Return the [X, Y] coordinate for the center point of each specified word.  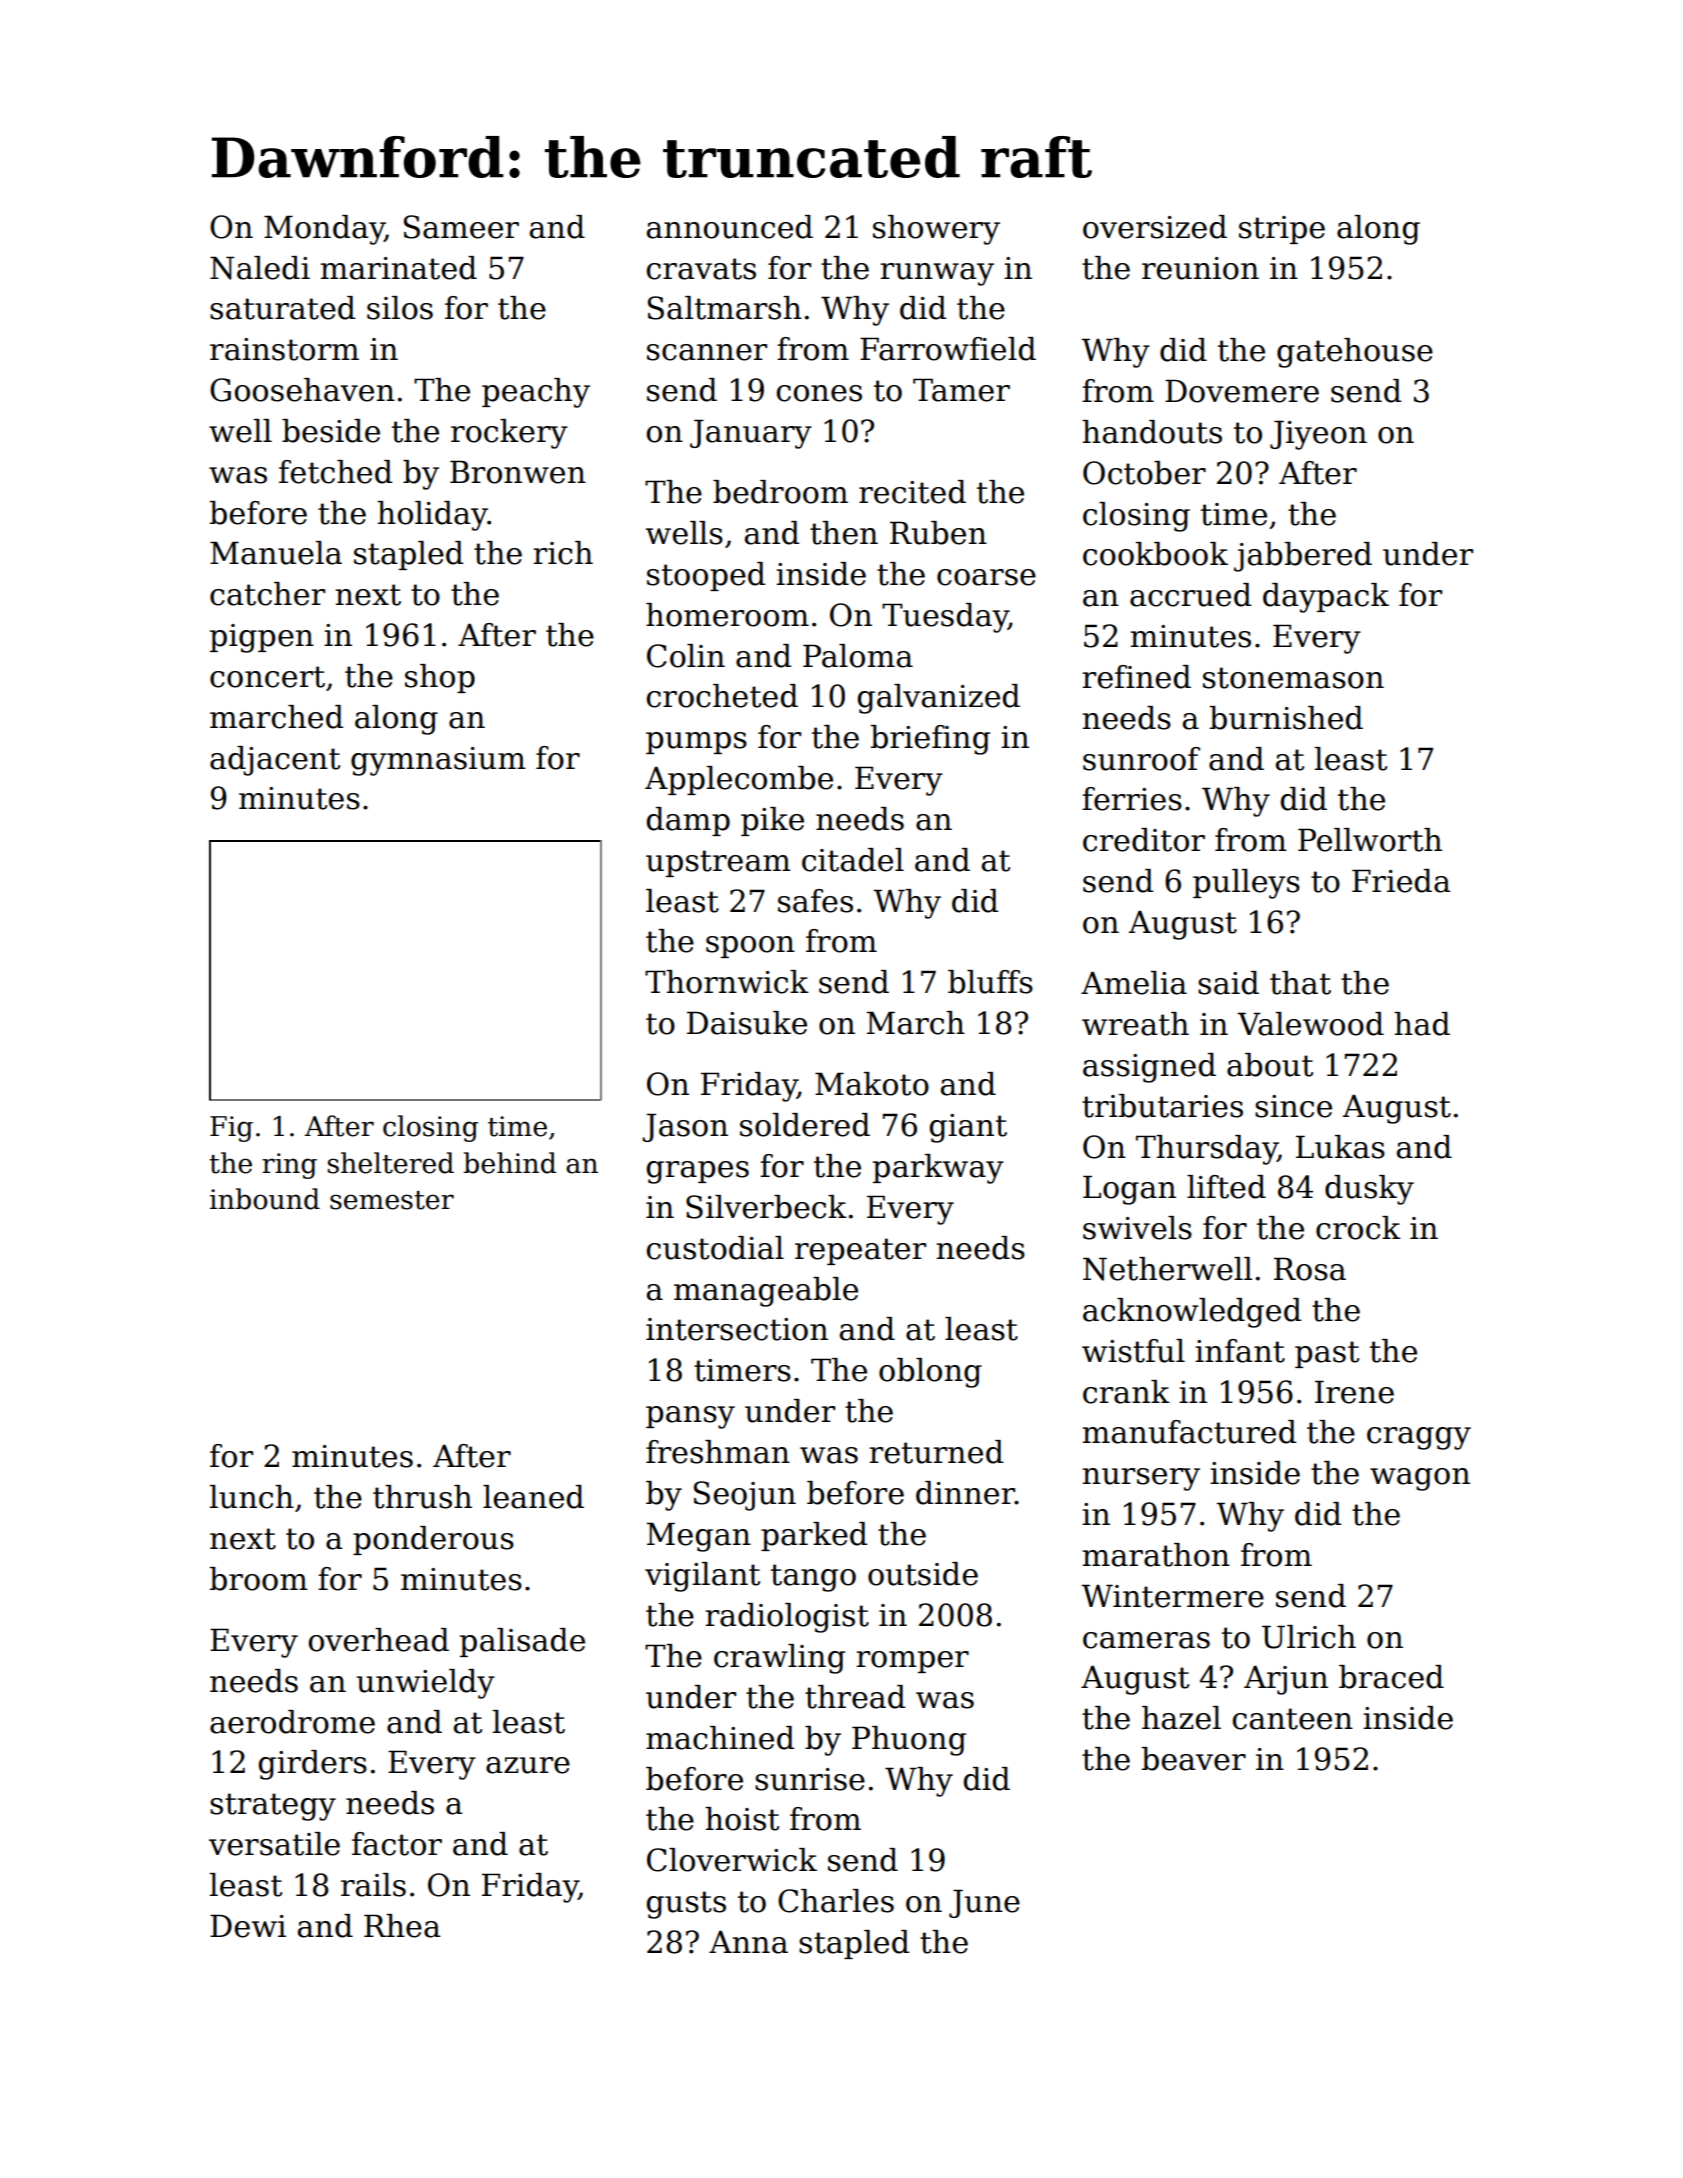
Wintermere [1172, 1596]
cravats [701, 269]
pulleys [1246, 884]
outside [923, 1574]
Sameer [461, 227]
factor [397, 1844]
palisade [522, 1642]
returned [936, 1452]
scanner [707, 352]
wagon [1420, 1479]
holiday [432, 516]
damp [688, 821]
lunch [252, 1497]
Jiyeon [1318, 435]
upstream [718, 863]
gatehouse [1355, 353]
